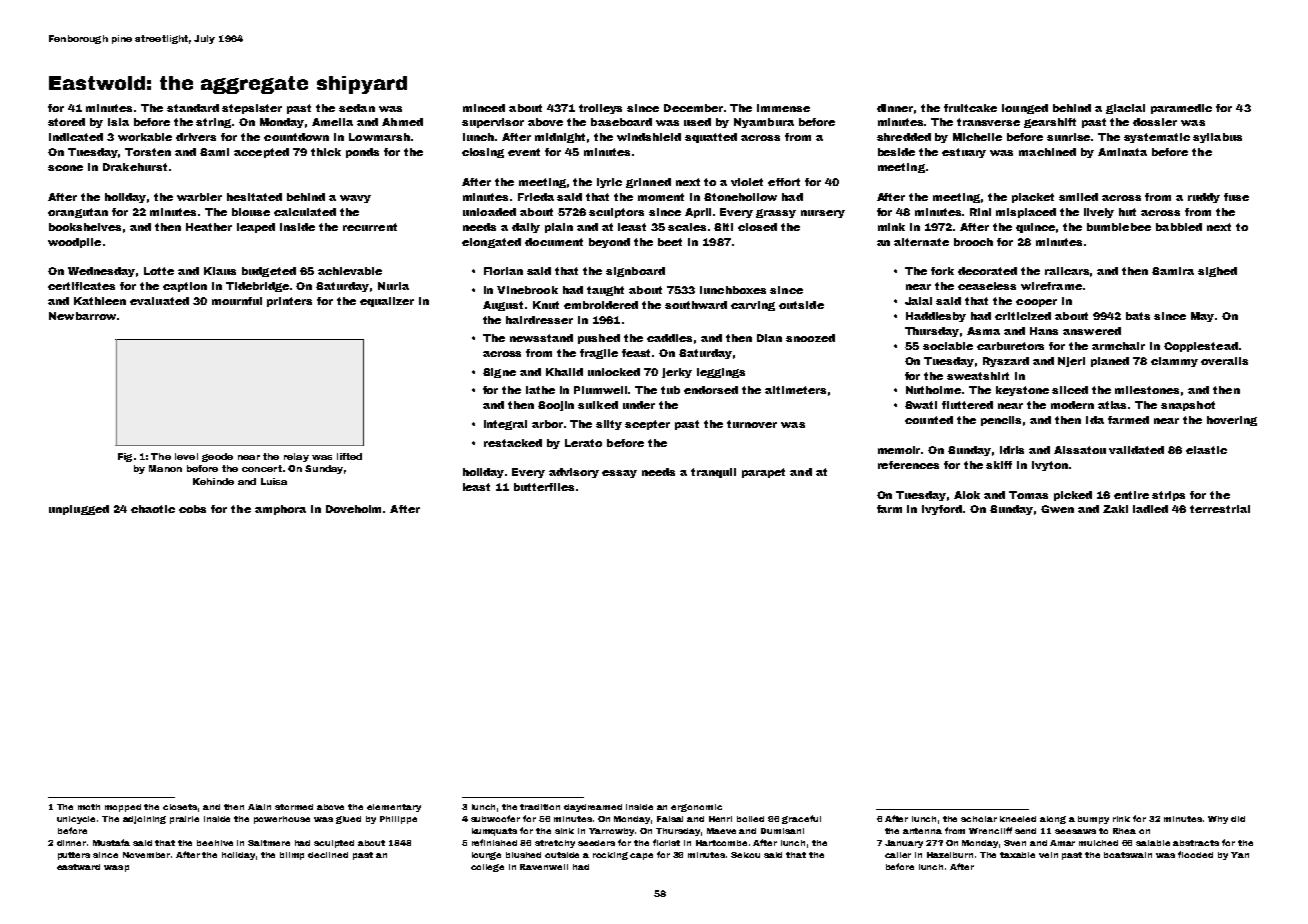 This image has width=1308, height=924. Describe the element at coordinates (125, 457) in the image. I see `Fig` at that location.
